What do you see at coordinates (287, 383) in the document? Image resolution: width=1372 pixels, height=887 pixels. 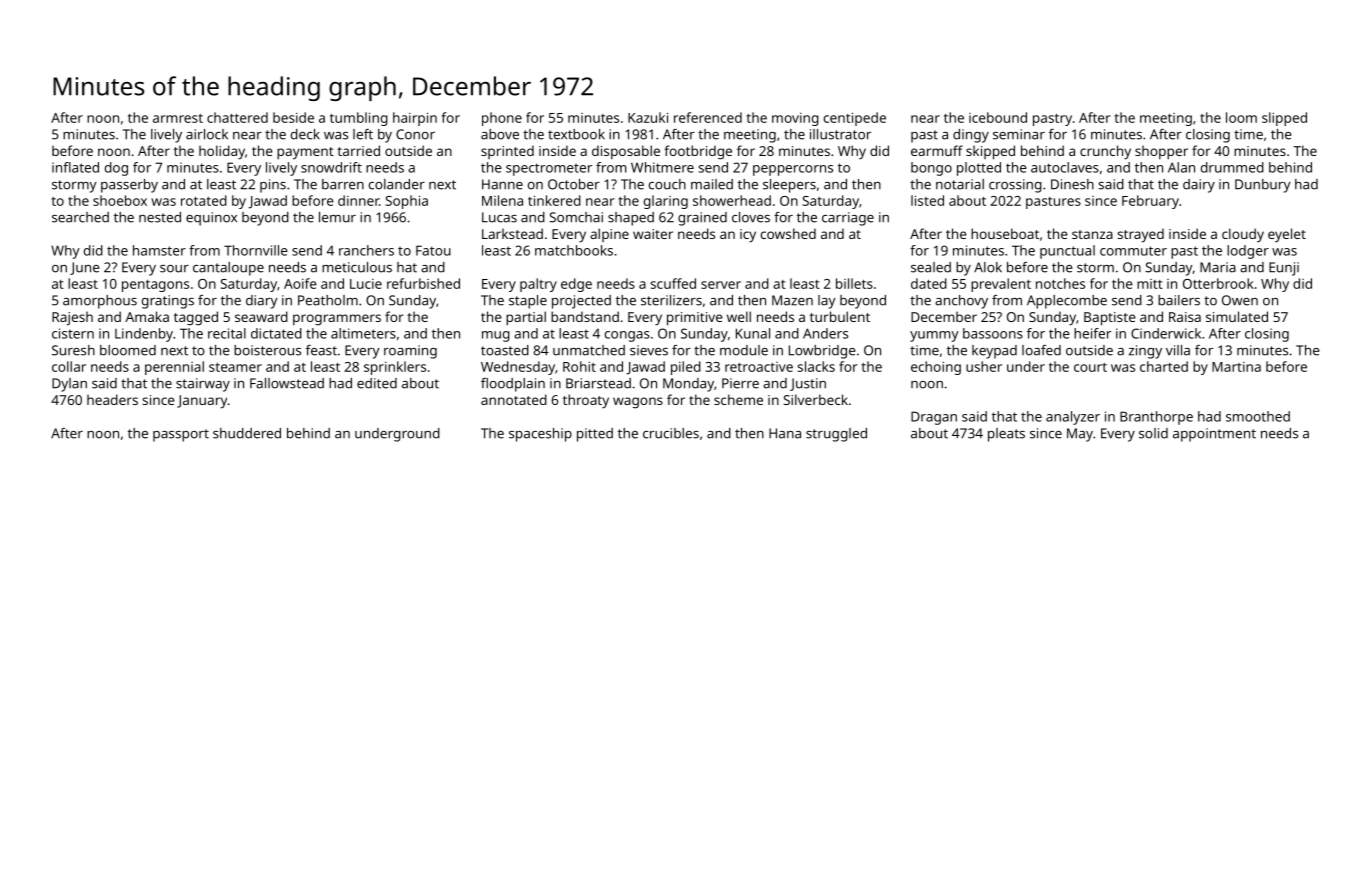 I see `Fallowstead` at bounding box center [287, 383].
